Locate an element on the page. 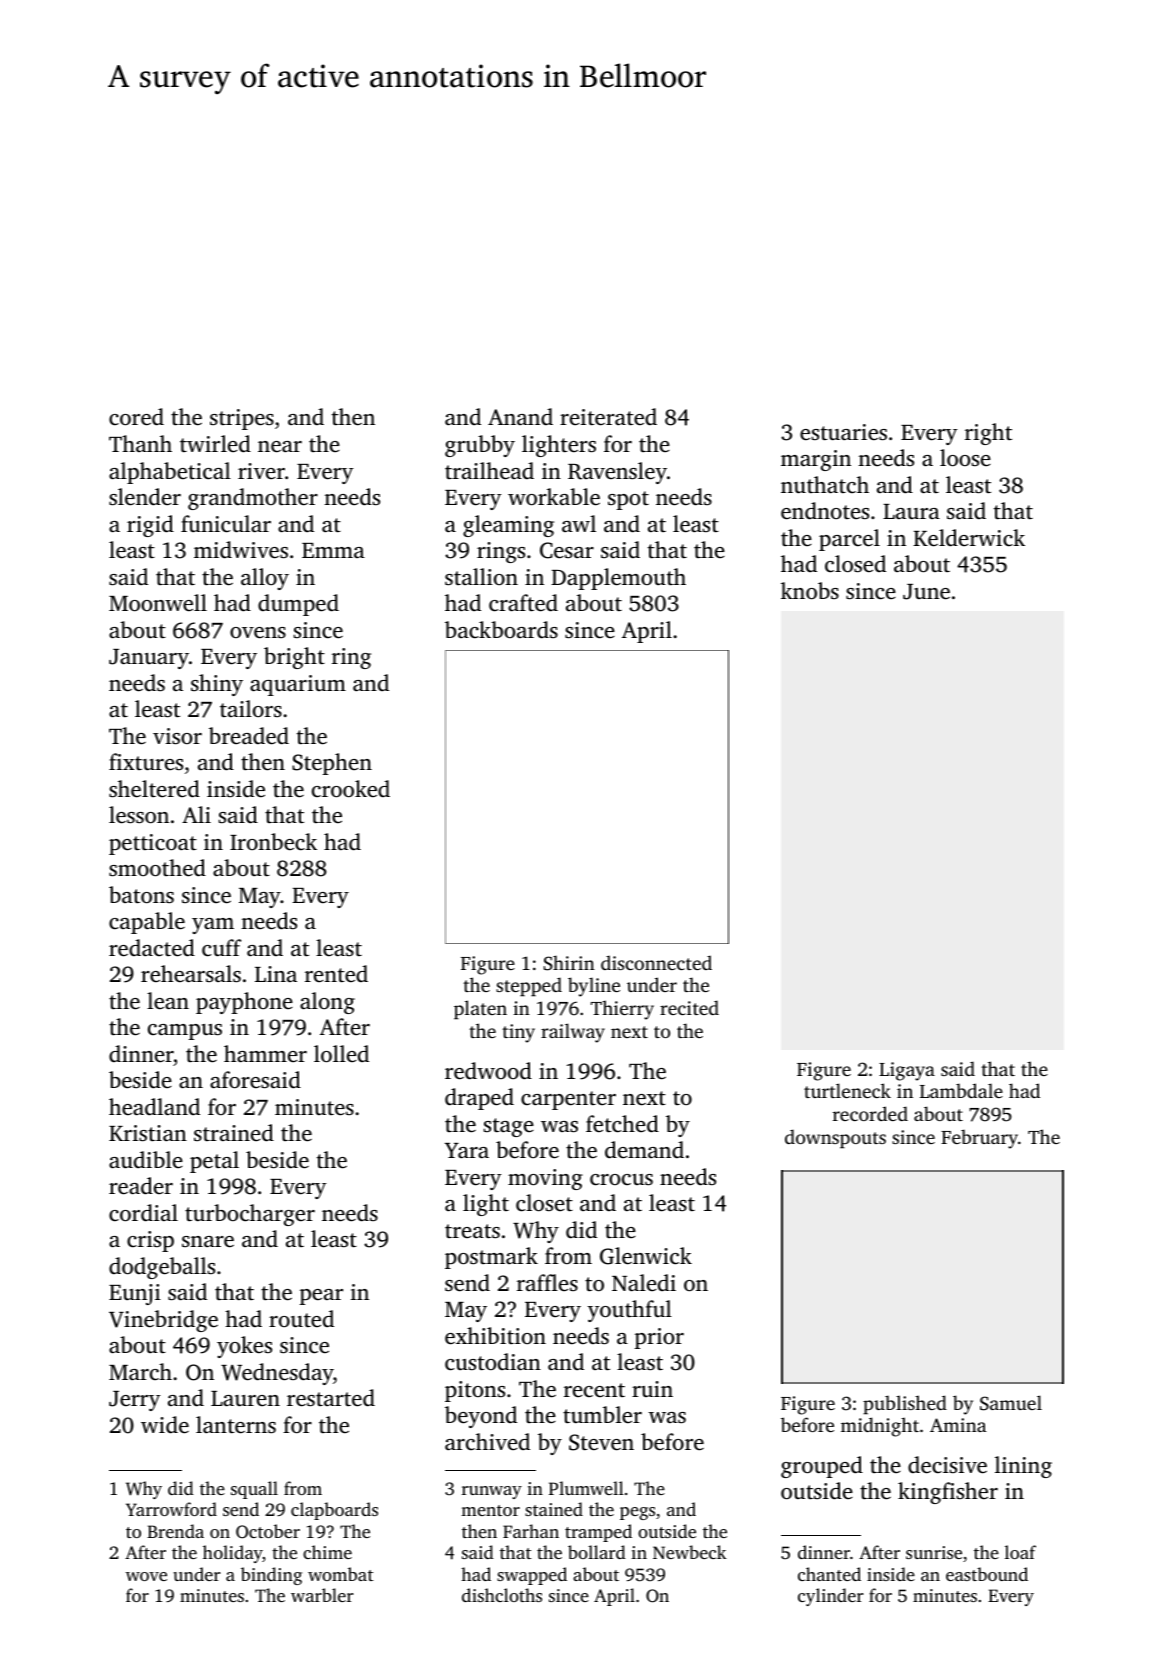  Anand is located at coordinates (520, 416).
